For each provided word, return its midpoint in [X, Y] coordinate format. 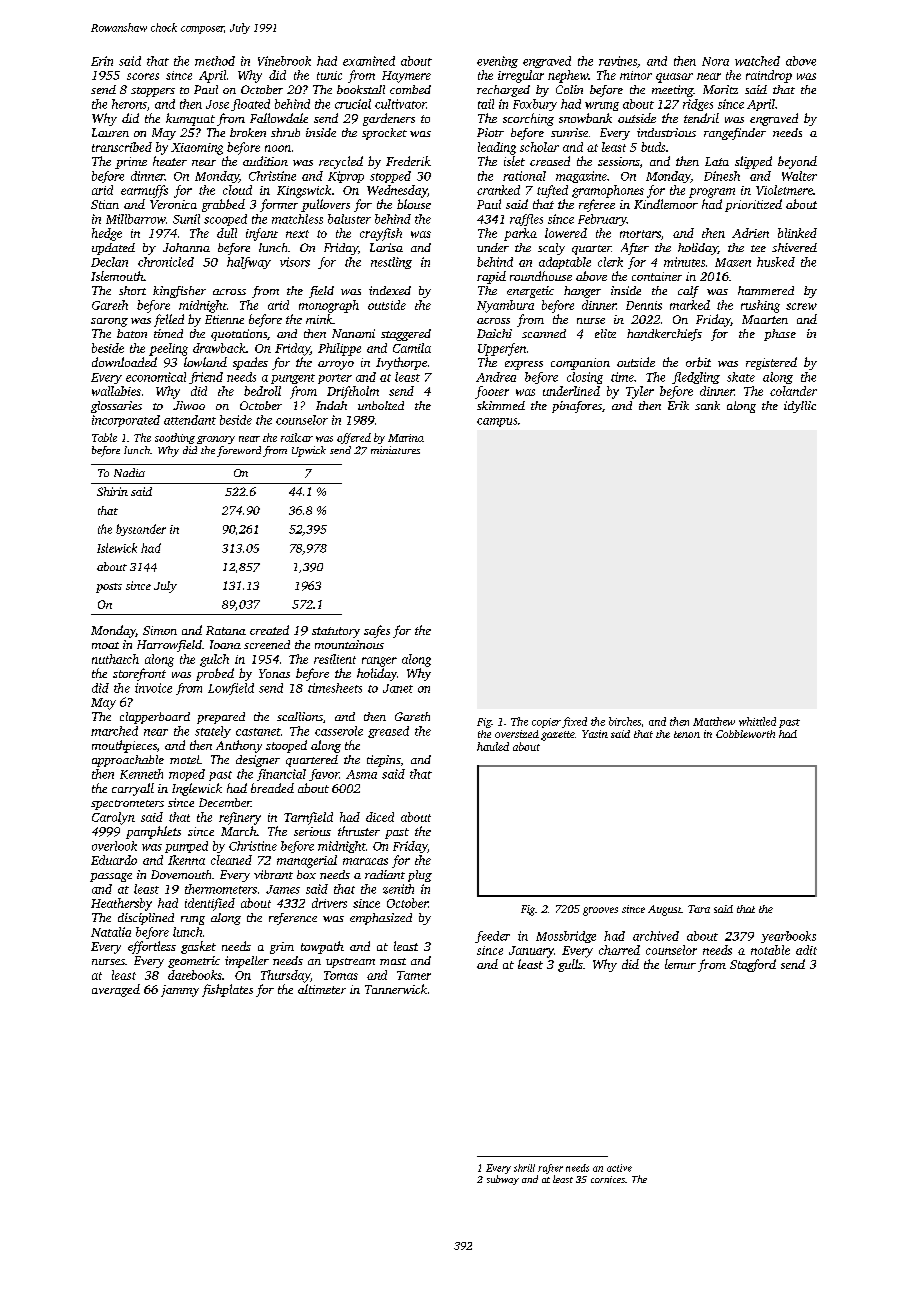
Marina [406, 438]
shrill [524, 1168]
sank [707, 405]
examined [369, 61]
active [619, 1168]
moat [105, 645]
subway [503, 1180]
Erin [102, 61]
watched [757, 61]
